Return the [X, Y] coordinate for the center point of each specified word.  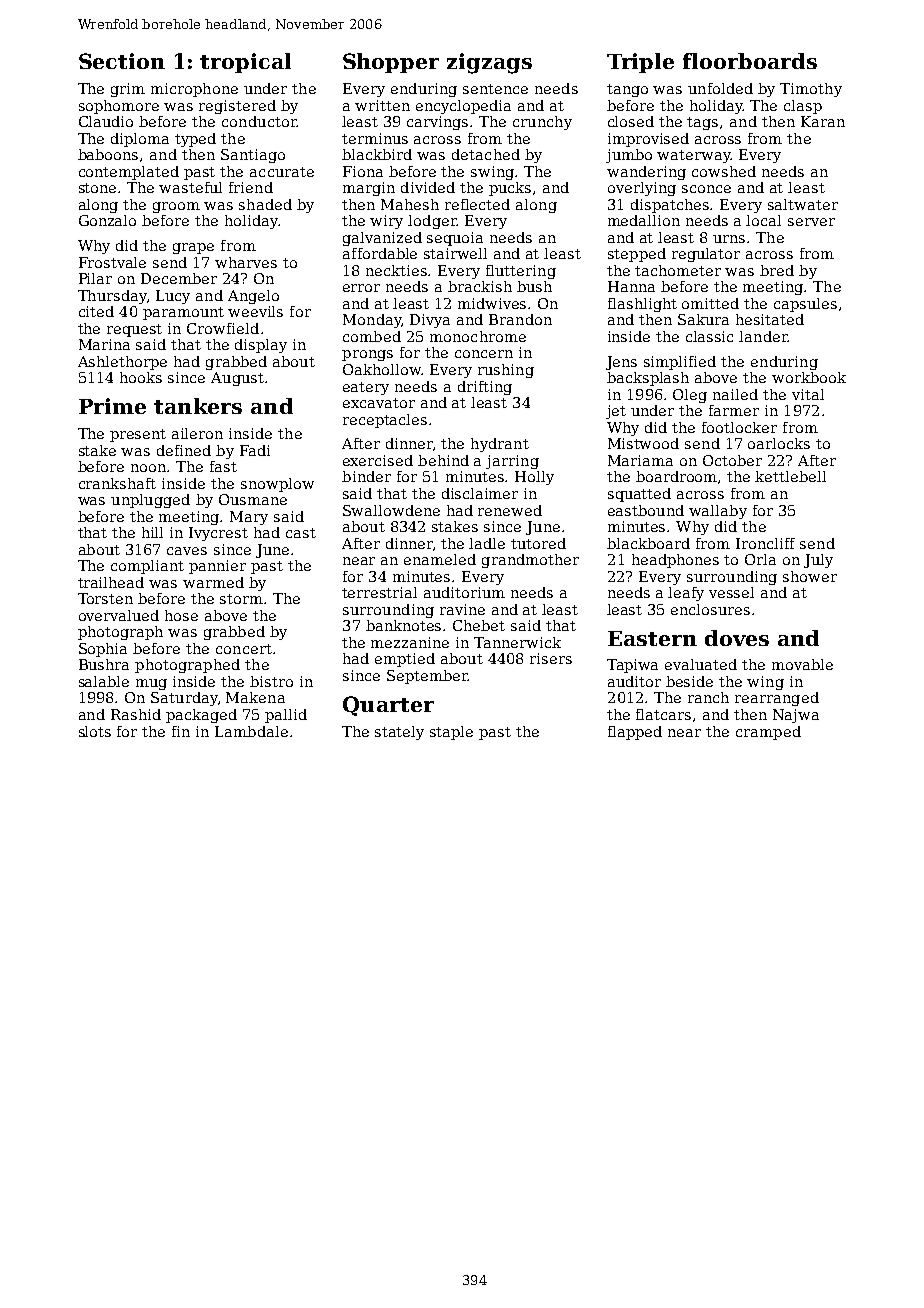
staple [451, 733]
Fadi [255, 450]
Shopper [391, 63]
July [818, 561]
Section [122, 61]
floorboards [750, 61]
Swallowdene [391, 510]
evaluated [701, 664]
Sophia [103, 650]
